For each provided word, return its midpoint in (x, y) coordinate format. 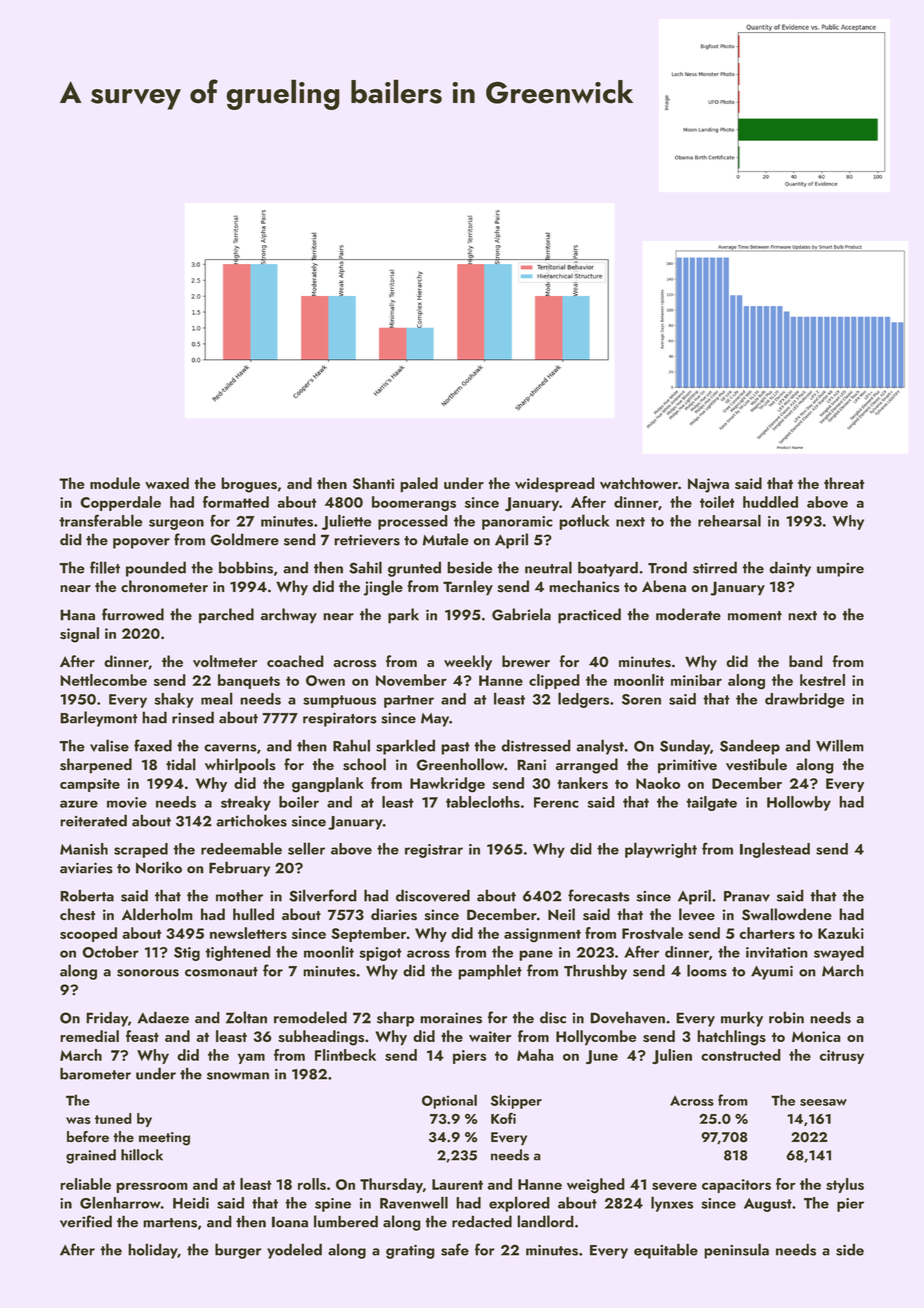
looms (707, 970)
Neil (561, 914)
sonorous (148, 973)
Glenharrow (120, 1202)
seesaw (823, 1102)
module (115, 483)
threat (844, 483)
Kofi (503, 1118)
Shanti (373, 483)
